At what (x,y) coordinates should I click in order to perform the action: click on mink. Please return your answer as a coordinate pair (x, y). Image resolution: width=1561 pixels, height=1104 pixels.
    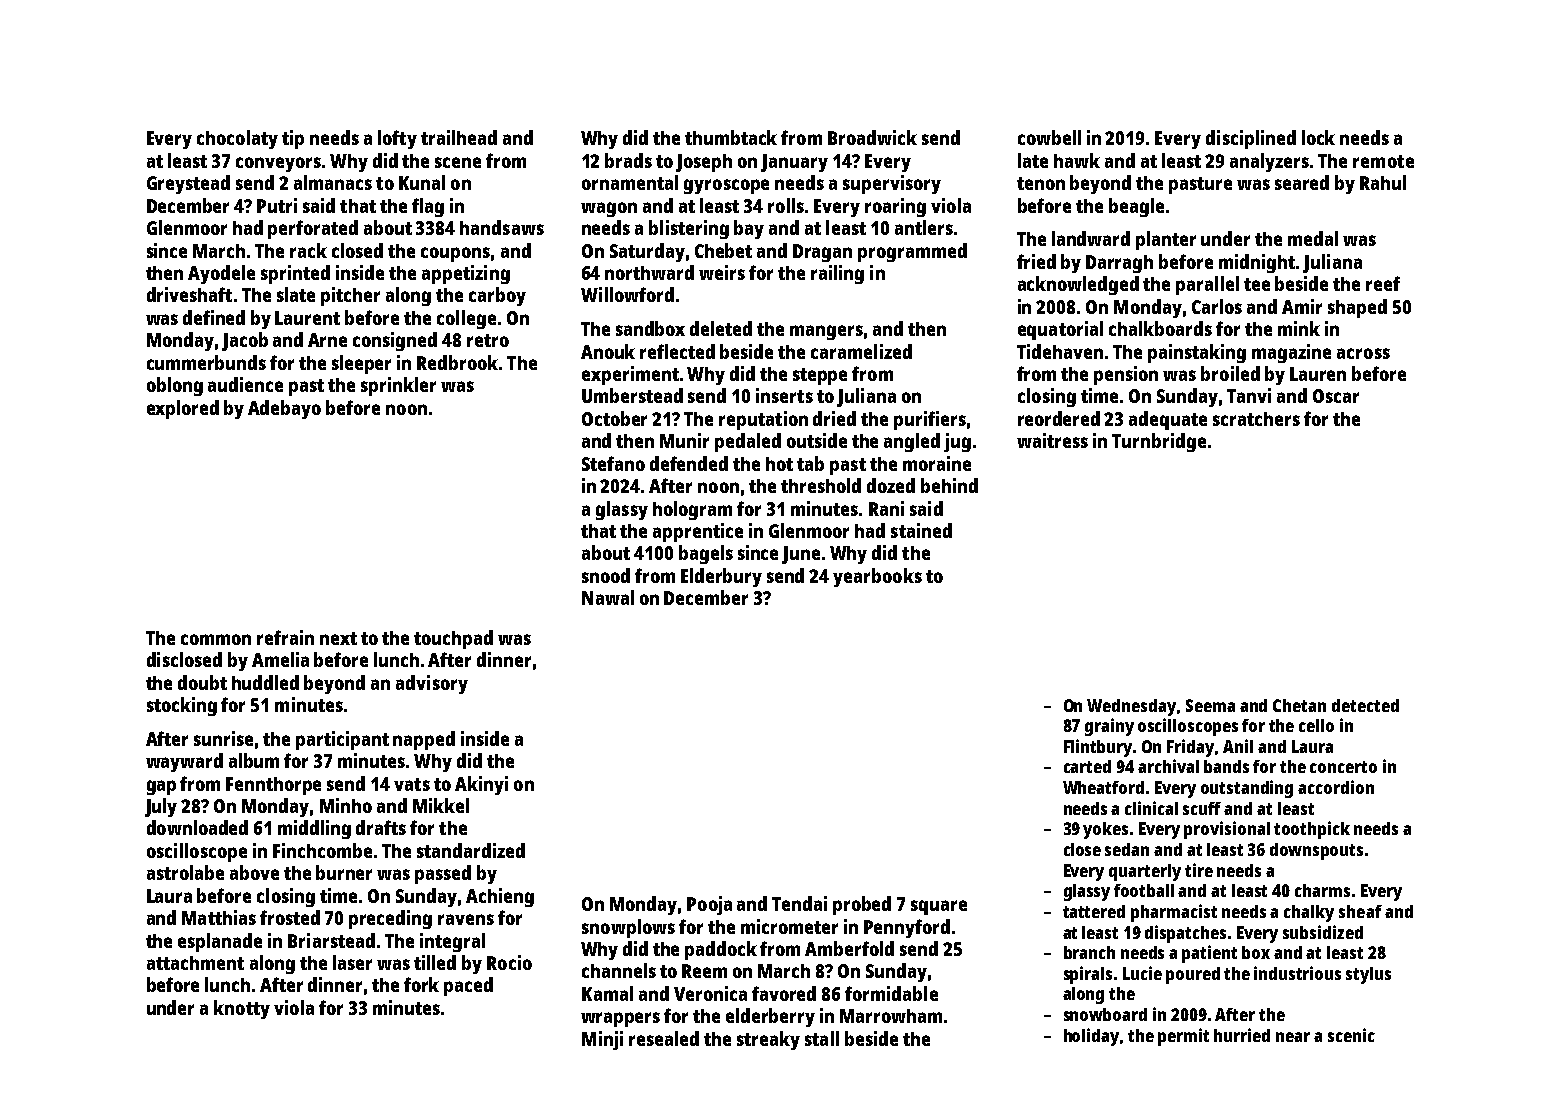
    Looking at the image, I should click on (1299, 328).
